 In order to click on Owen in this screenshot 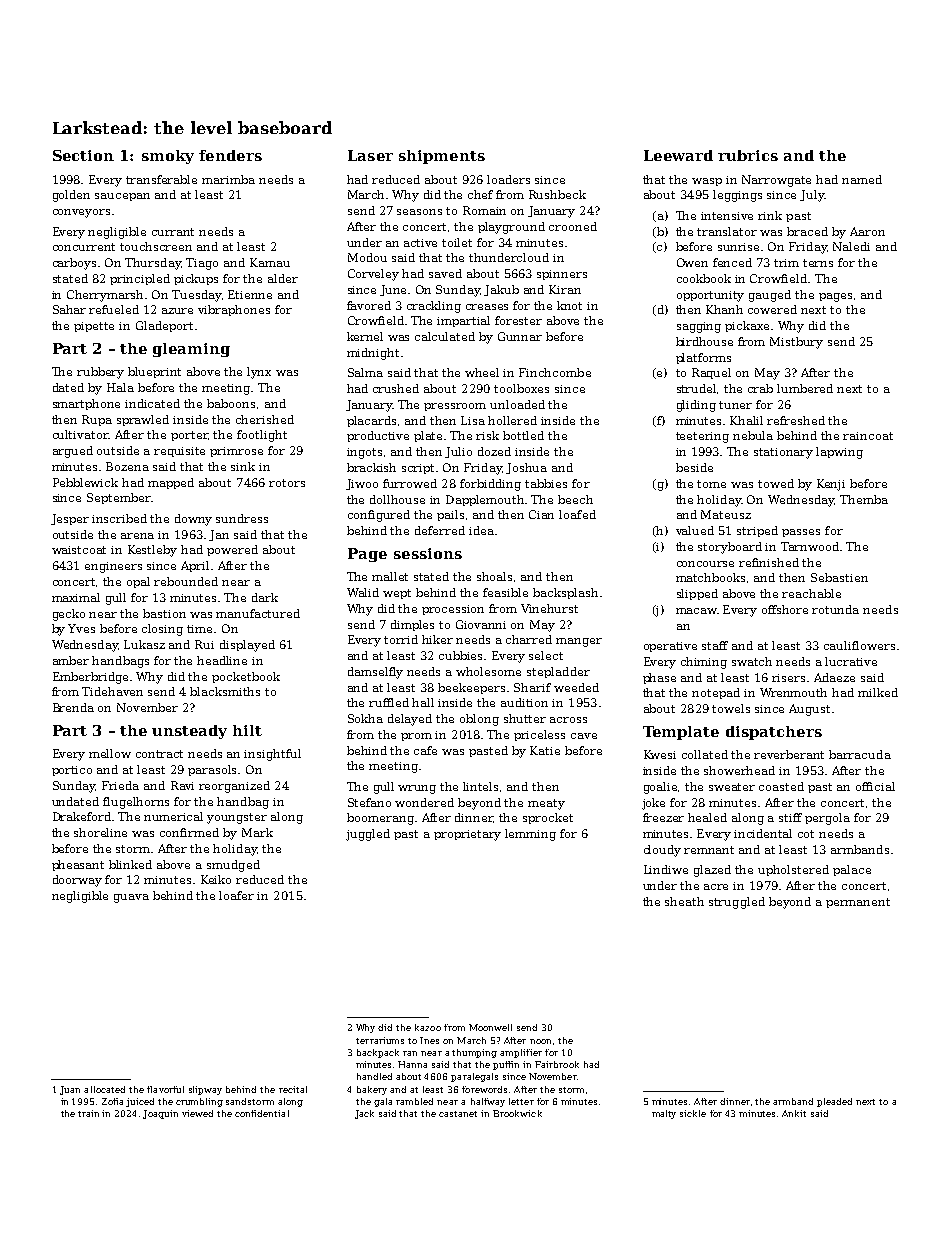, I will do `click(692, 262)`.
